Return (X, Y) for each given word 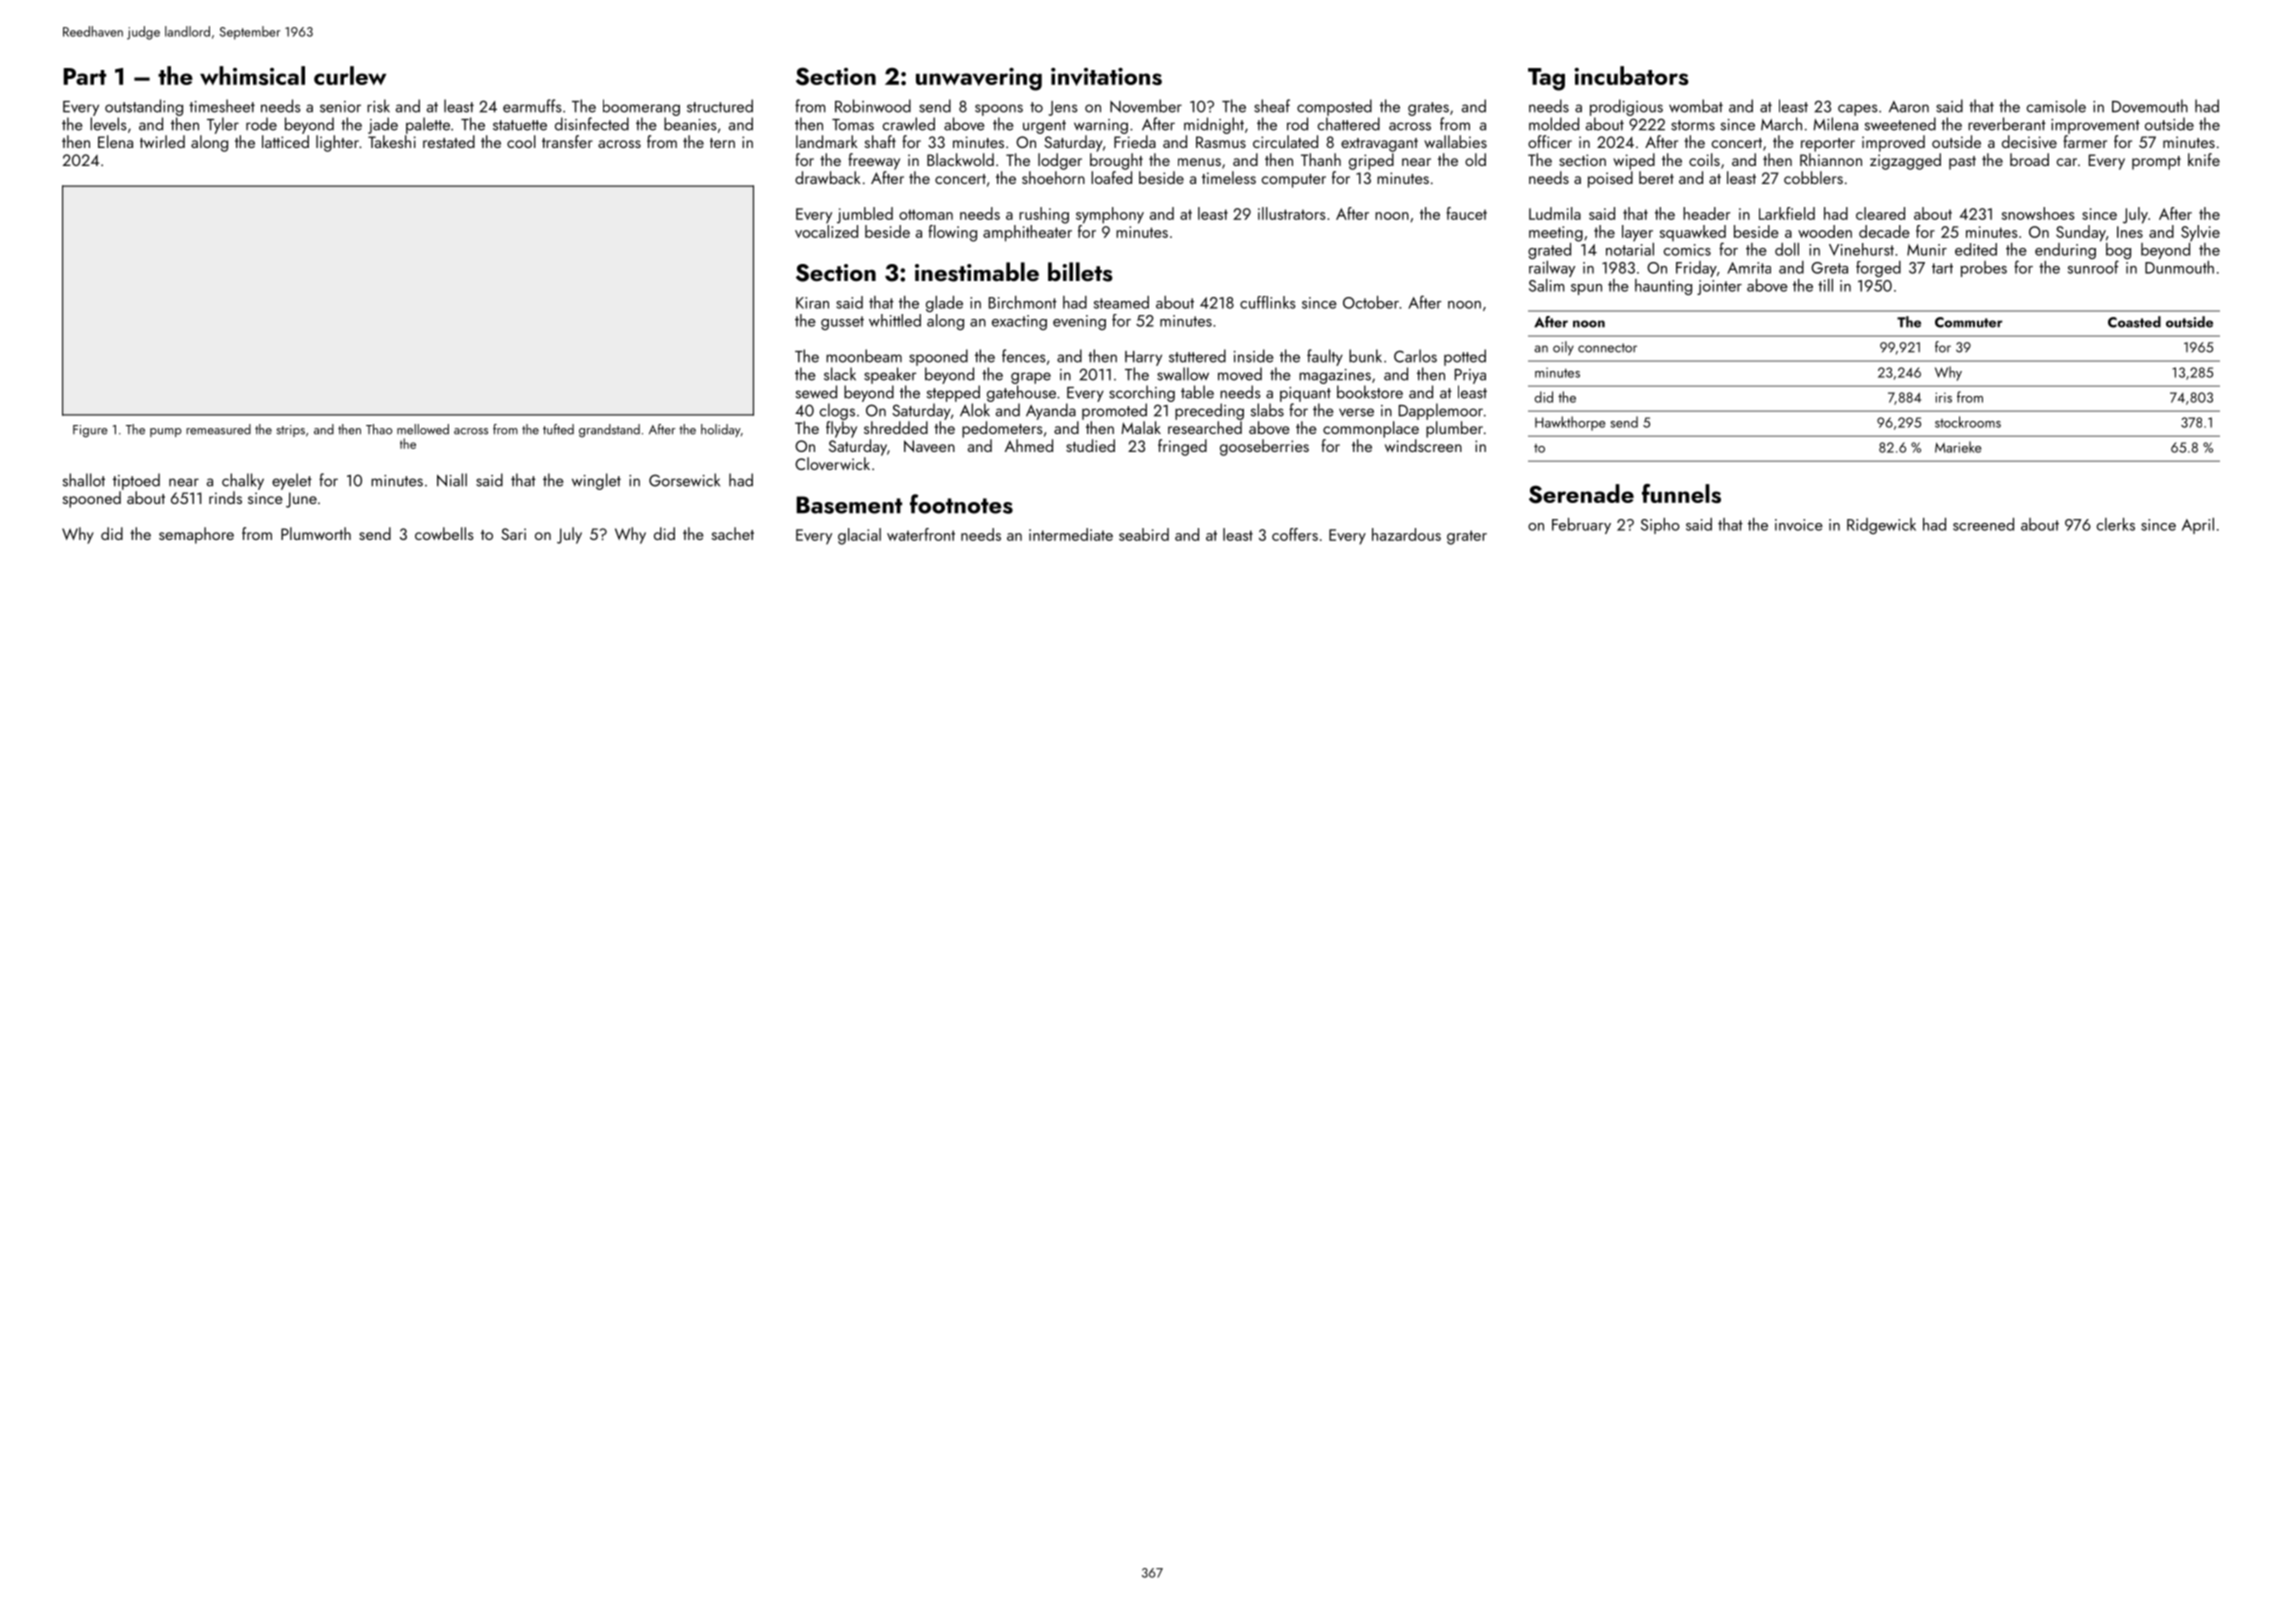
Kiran (812, 303)
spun (1586, 289)
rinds (225, 497)
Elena (115, 141)
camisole (2056, 106)
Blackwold (960, 159)
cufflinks (1268, 302)
